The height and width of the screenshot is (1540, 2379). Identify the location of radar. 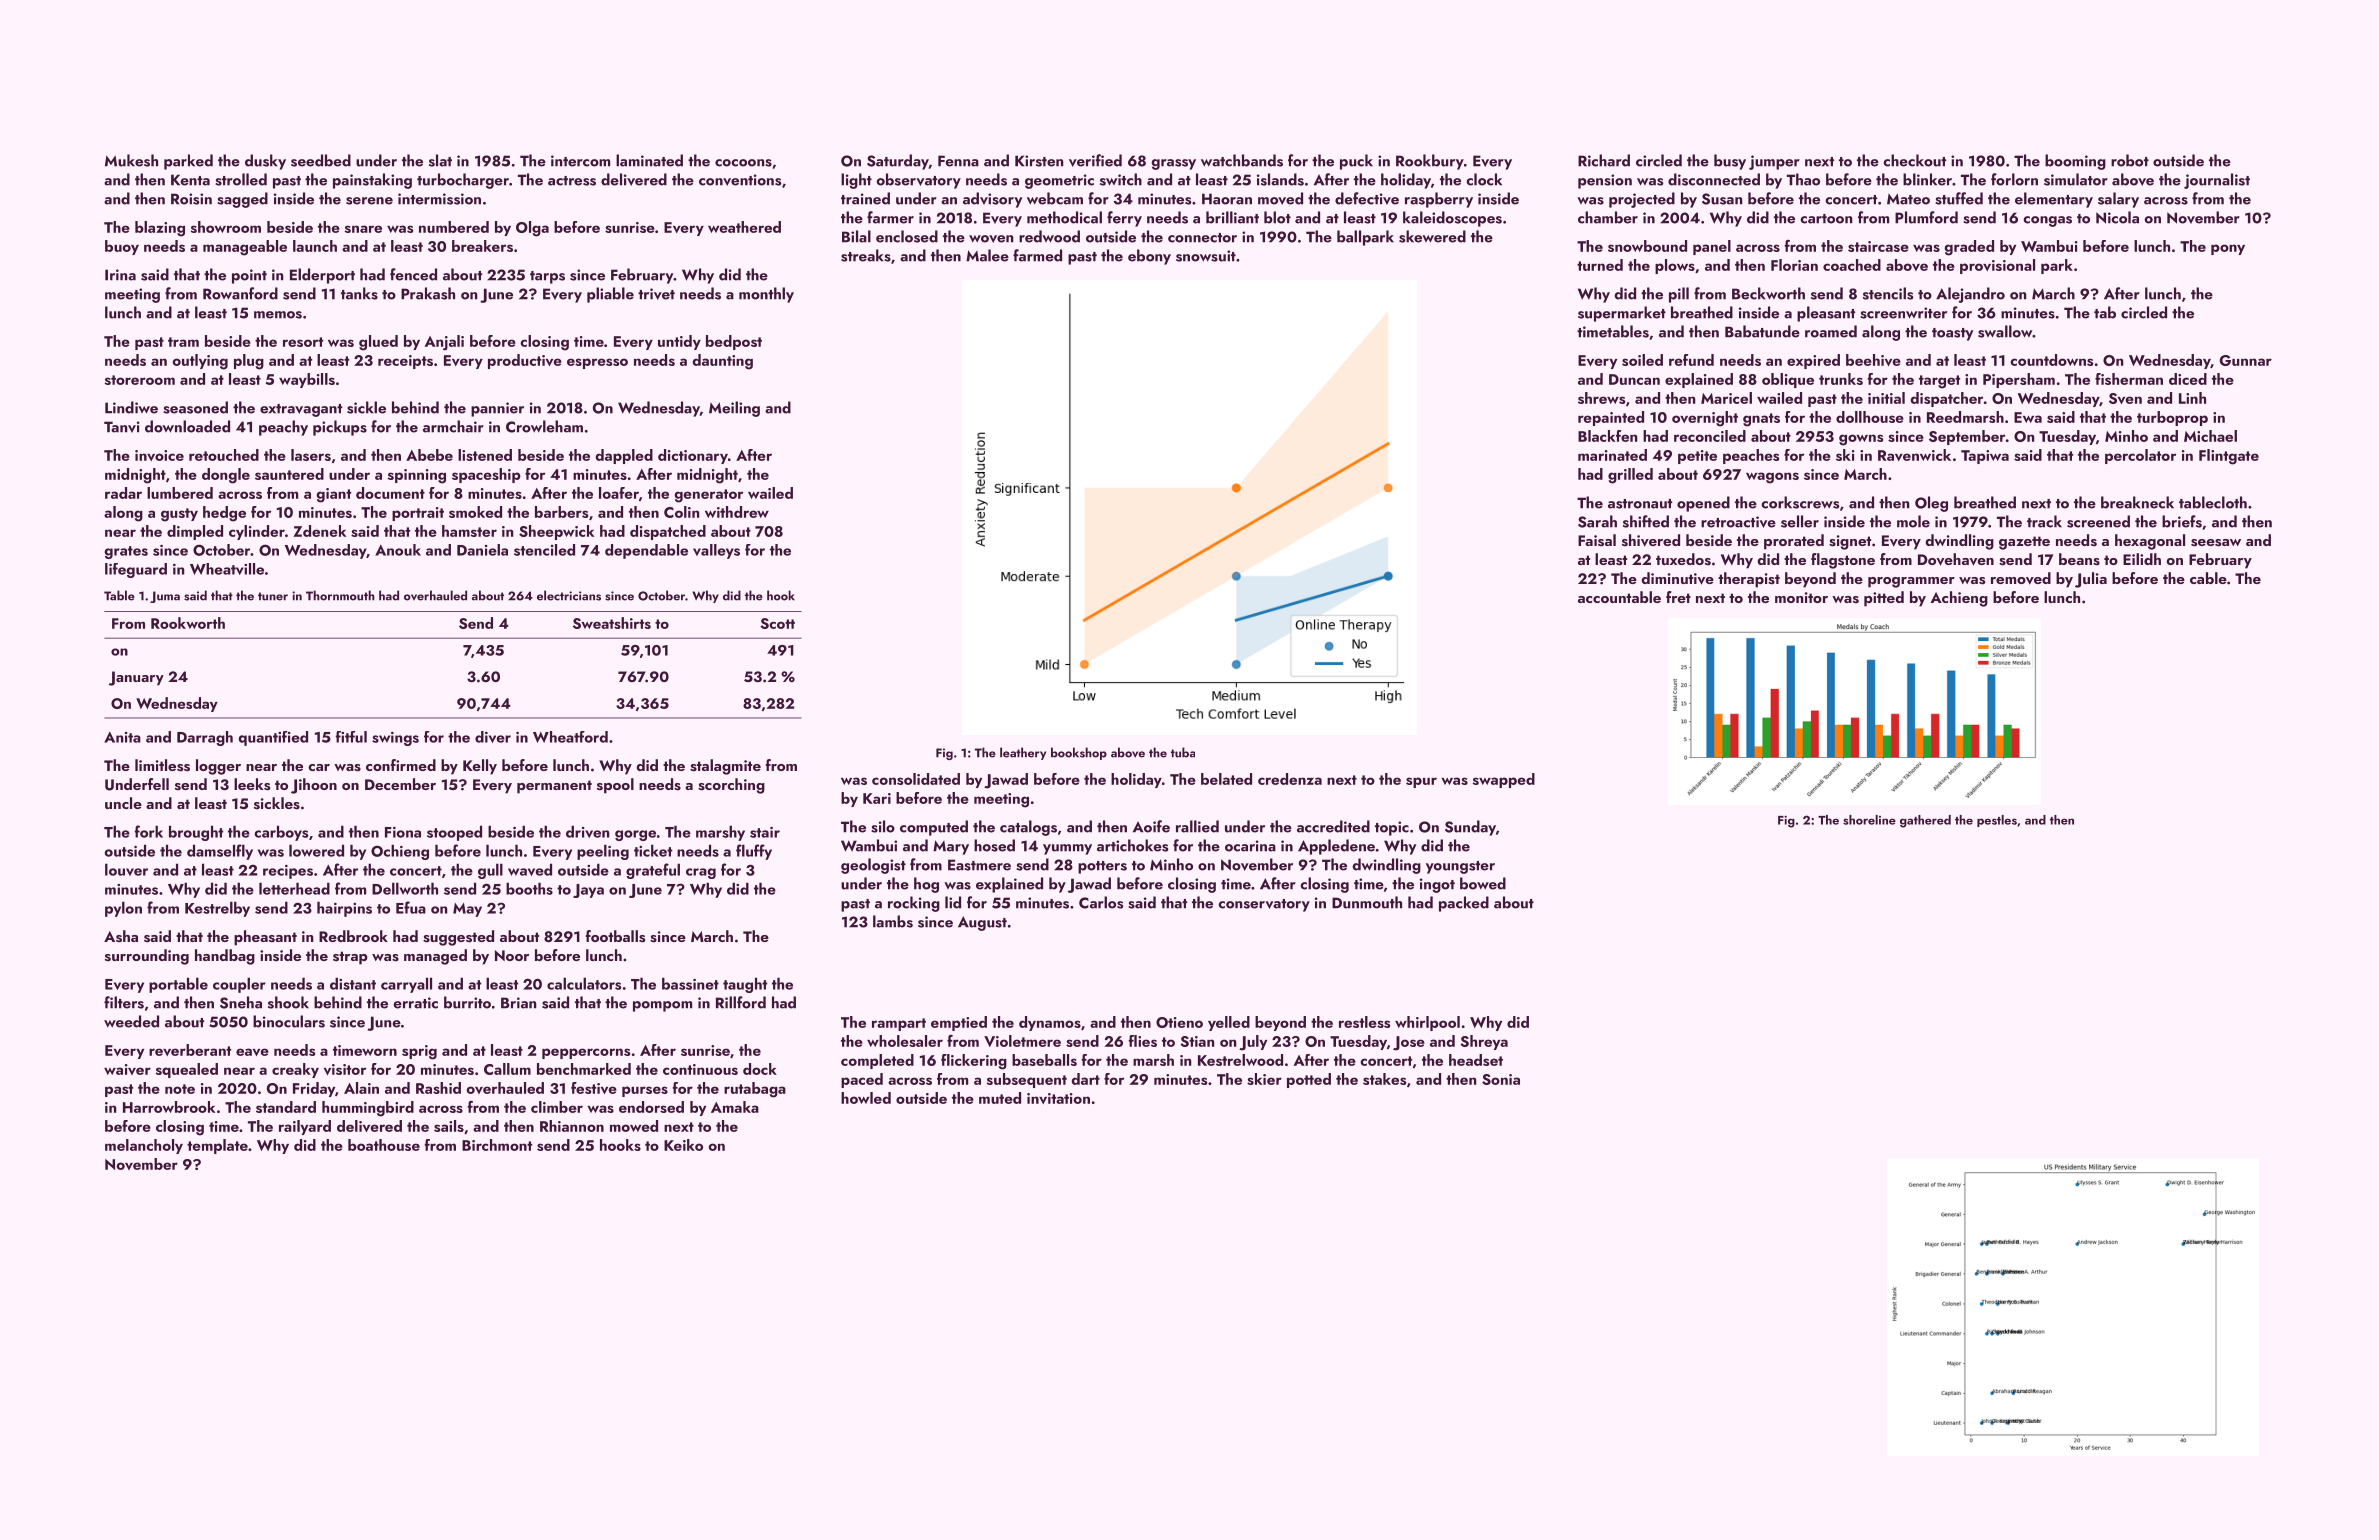
(123, 493).
